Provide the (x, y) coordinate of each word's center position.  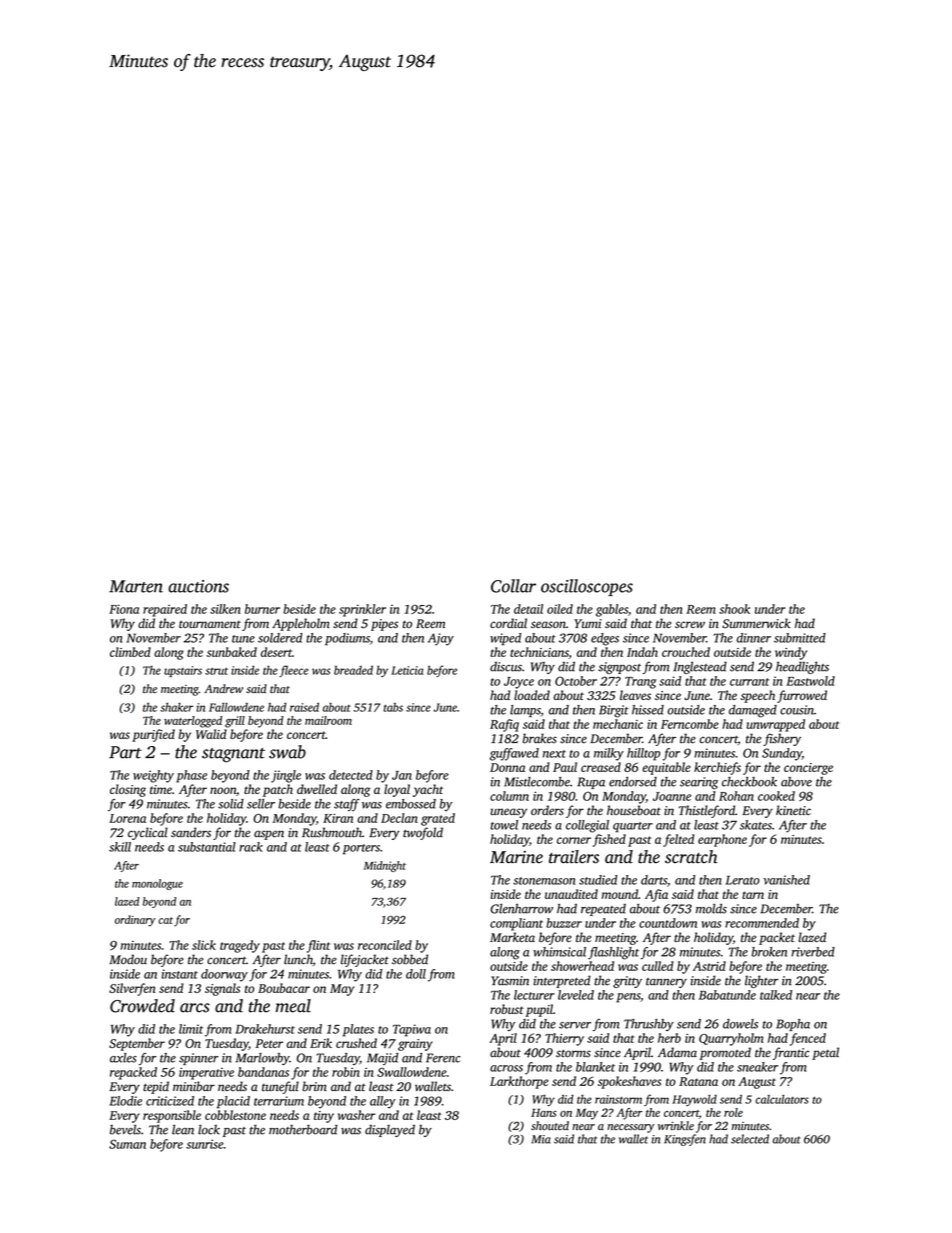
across (506, 1068)
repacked (133, 1073)
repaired (165, 610)
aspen (269, 835)
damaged (753, 711)
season (548, 624)
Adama (677, 1052)
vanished (787, 880)
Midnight (385, 866)
